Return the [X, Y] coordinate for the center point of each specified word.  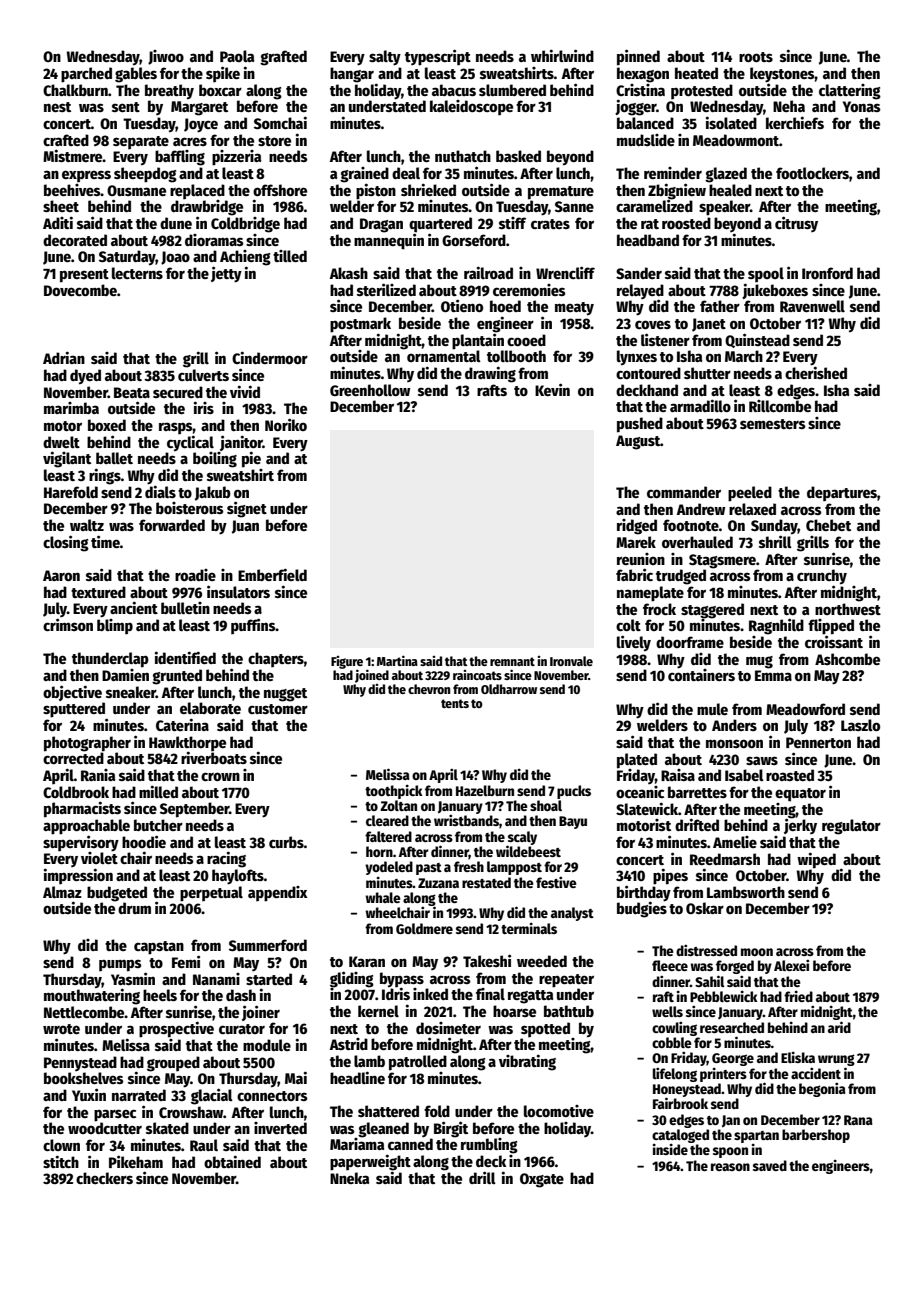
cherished [816, 372]
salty [385, 58]
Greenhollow [370, 390]
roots [756, 57]
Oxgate [542, 1180]
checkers [104, 1178]
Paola [237, 56]
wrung [836, 1060]
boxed [107, 425]
